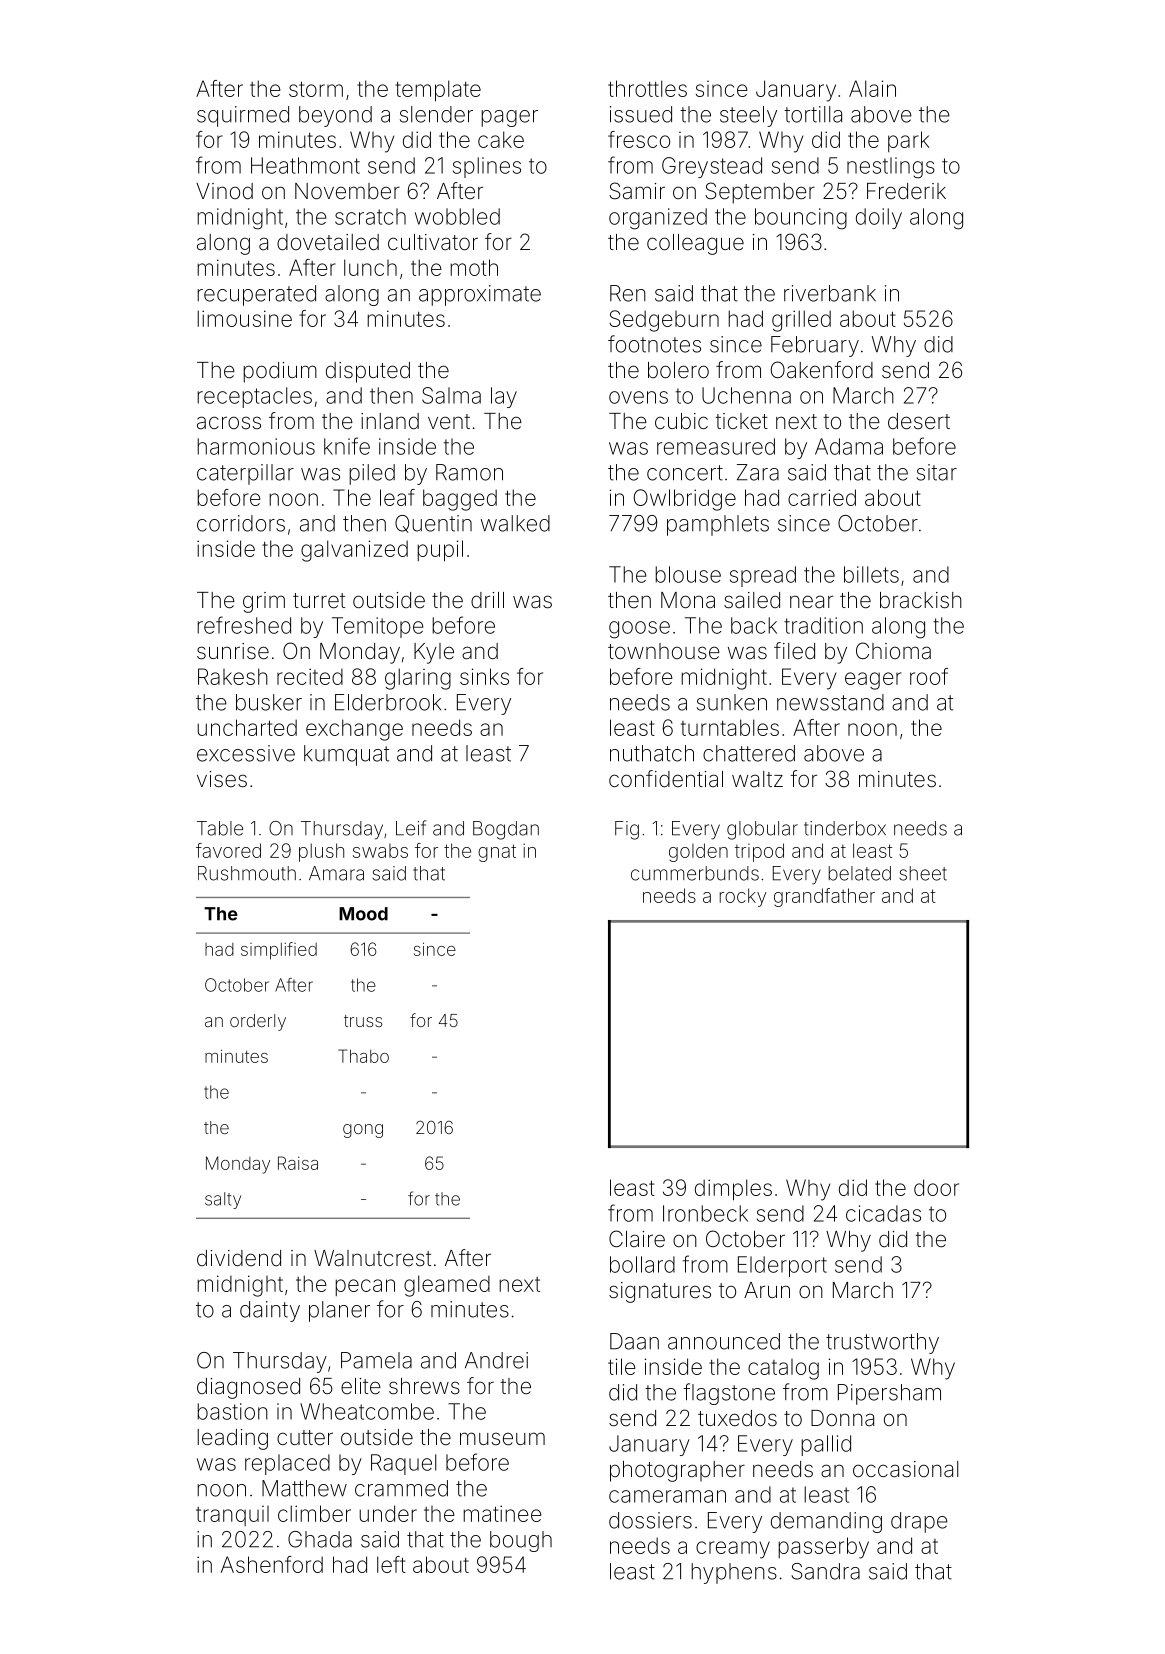 This image has height=1654, width=1165. I want to click on grim, so click(264, 602).
